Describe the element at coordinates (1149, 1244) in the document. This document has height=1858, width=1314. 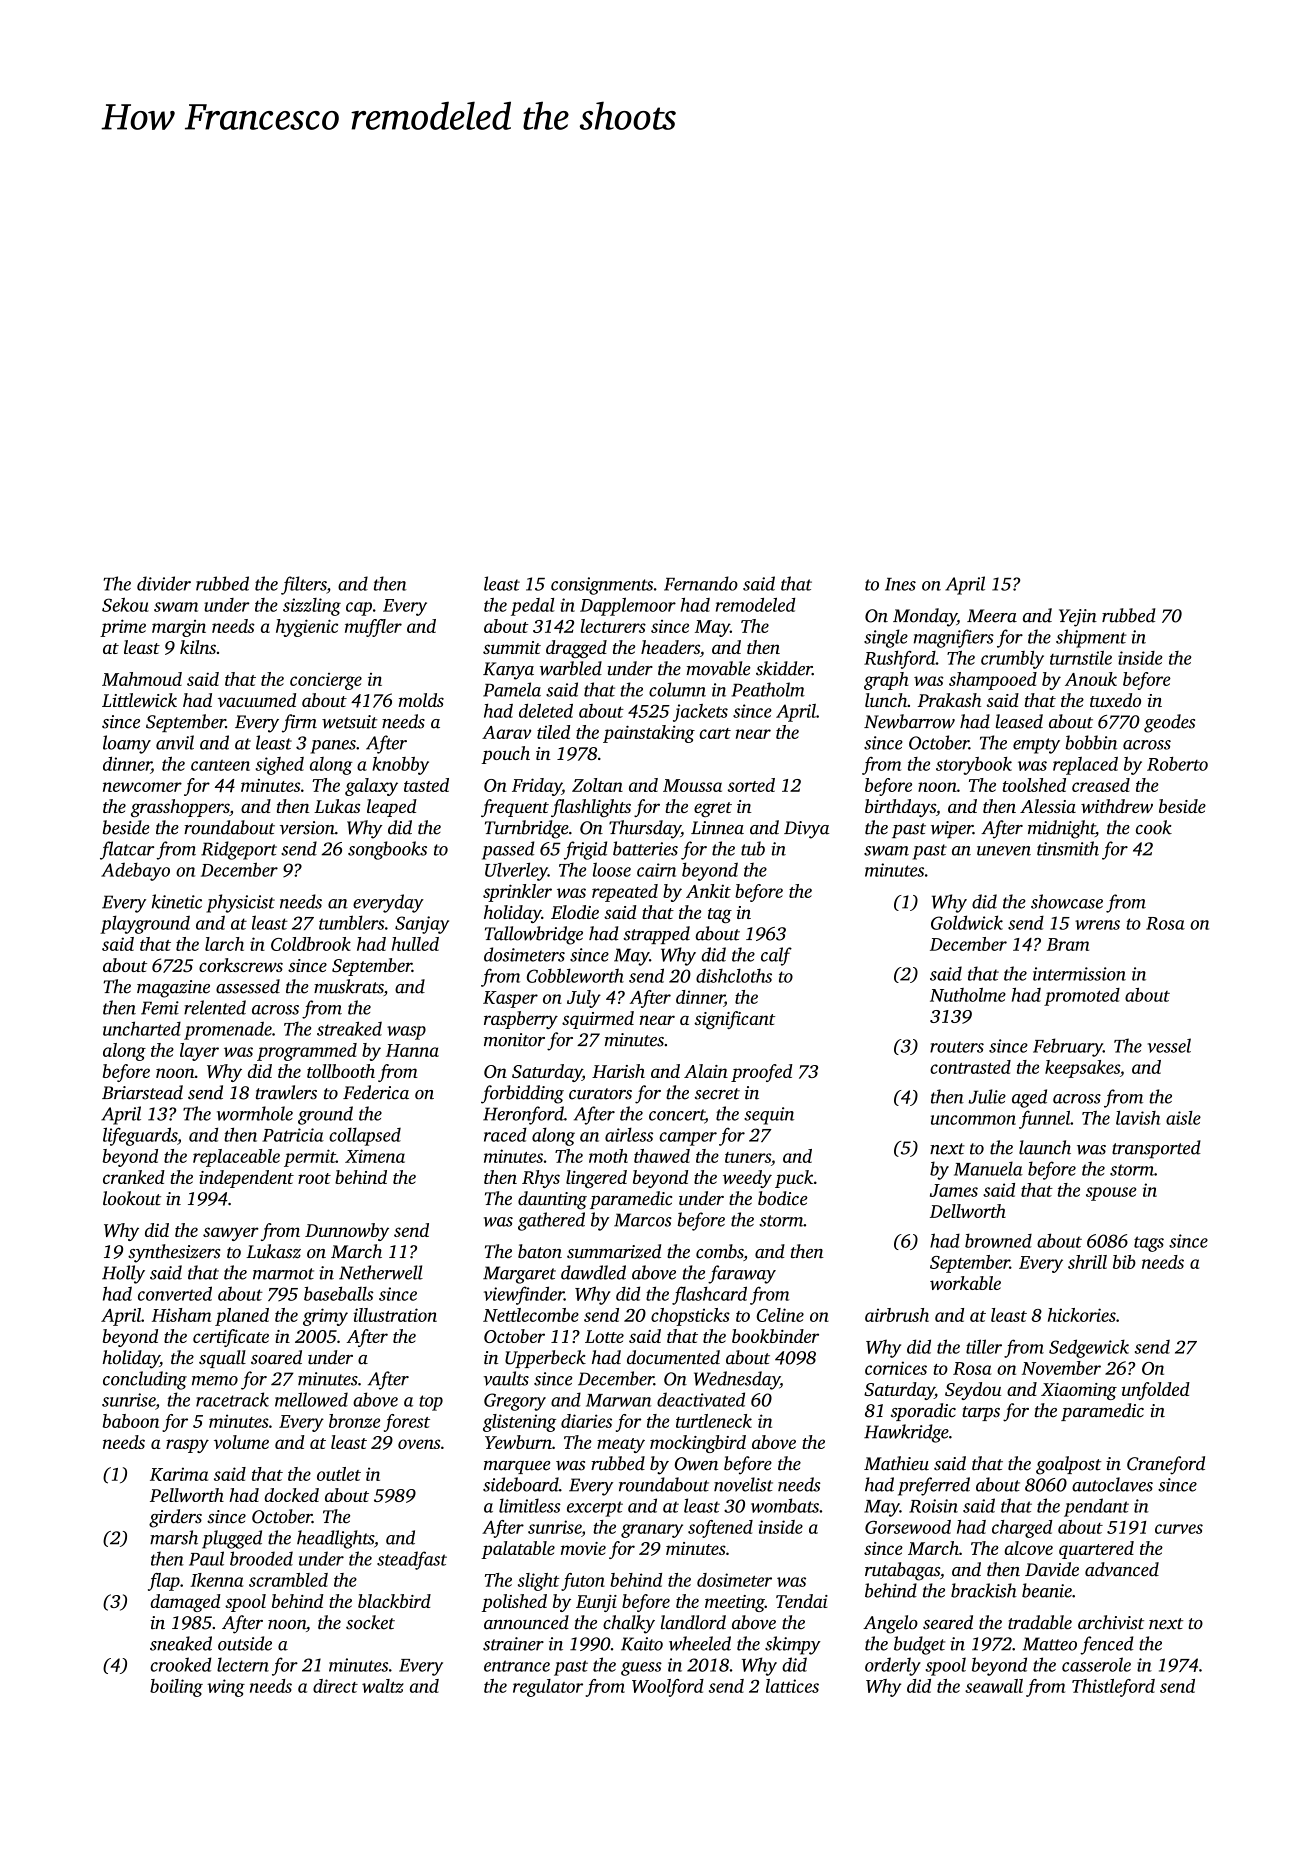
I see `tags` at that location.
